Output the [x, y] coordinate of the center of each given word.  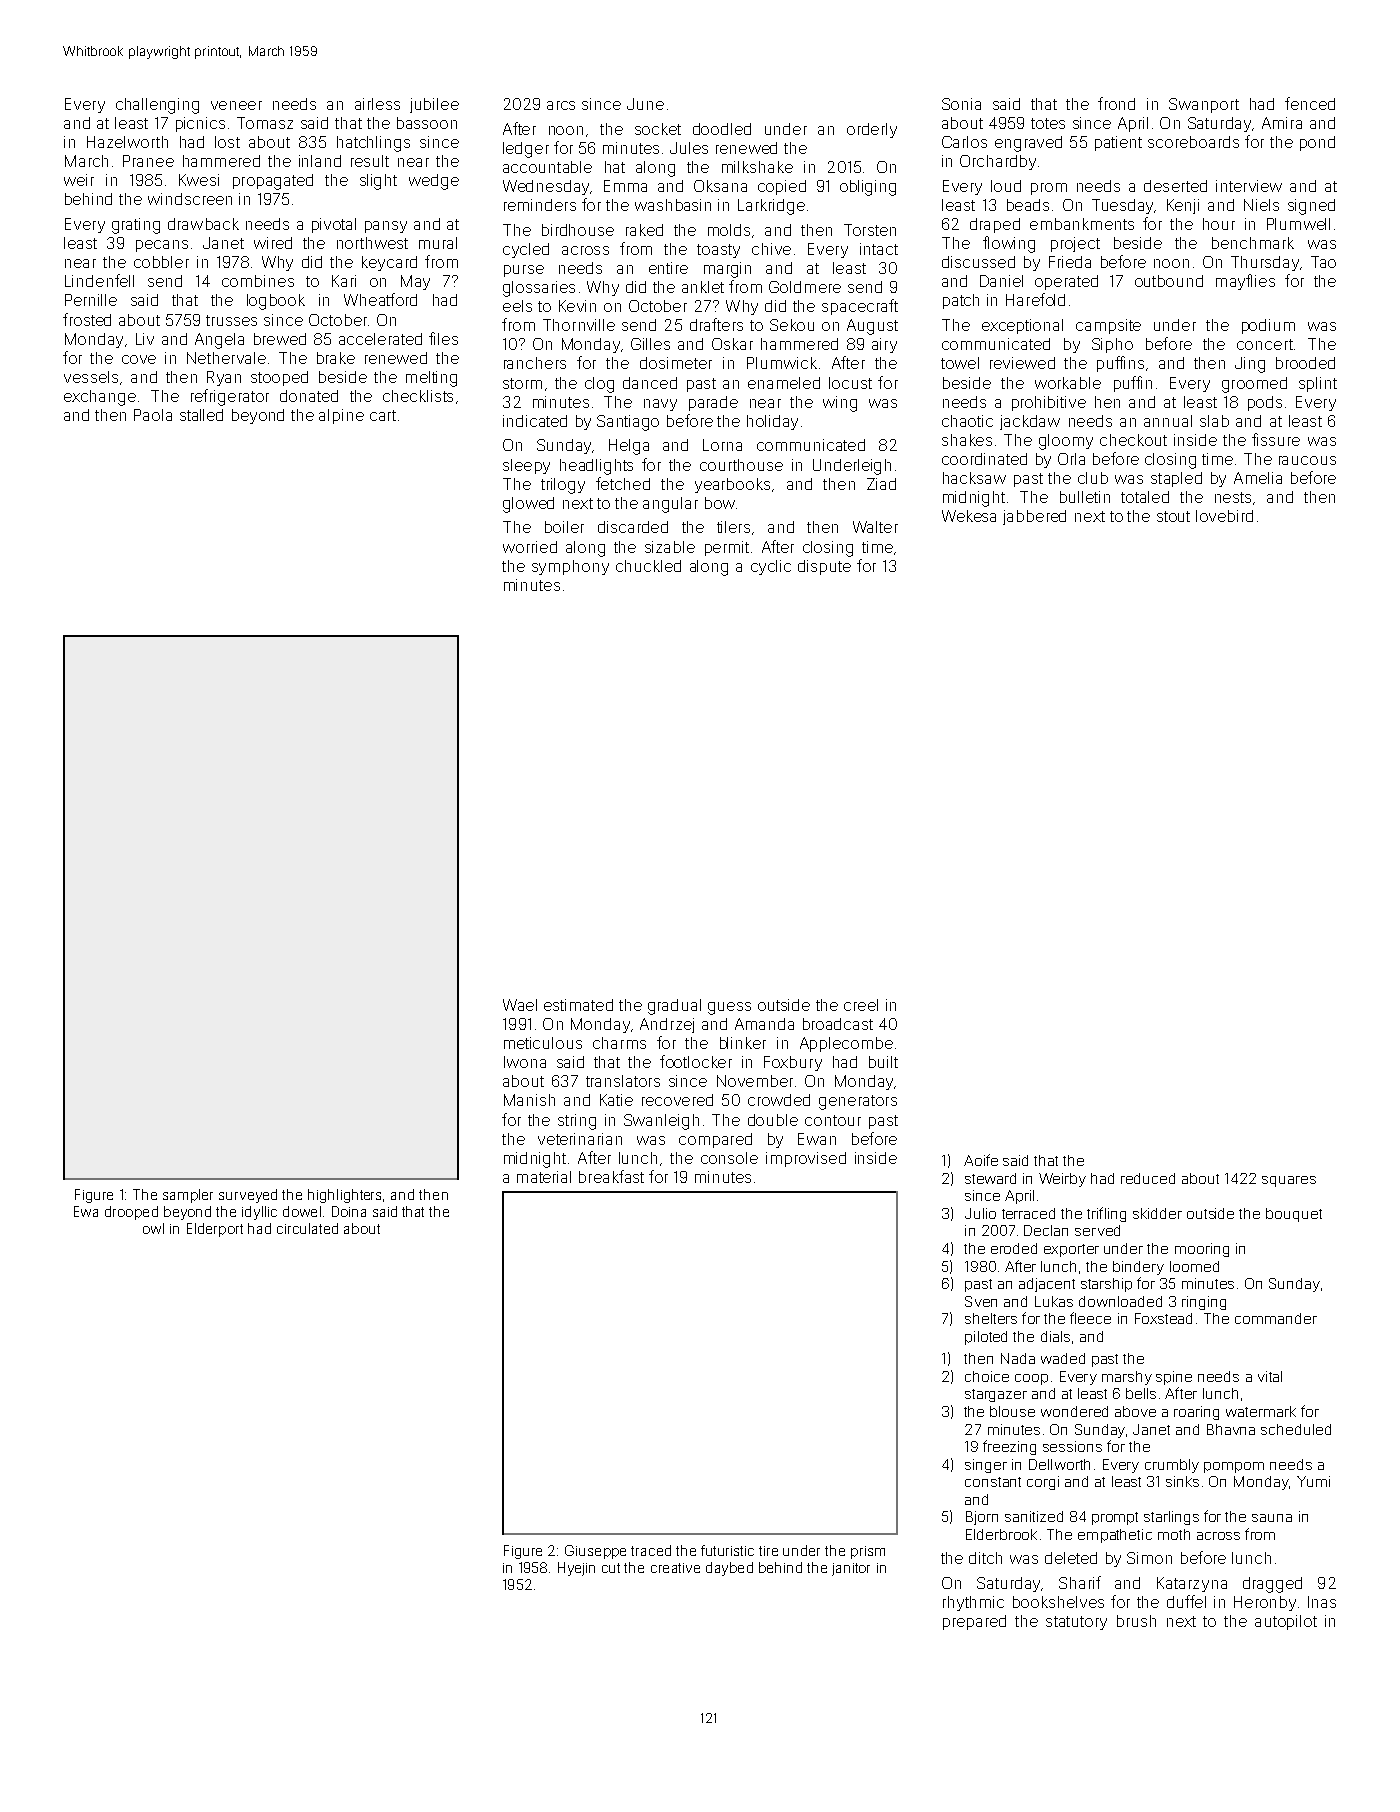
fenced [1310, 103]
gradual [674, 1007]
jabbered [1034, 517]
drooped [131, 1213]
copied [782, 187]
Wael [520, 1005]
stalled [201, 415]
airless [377, 104]
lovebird [1224, 516]
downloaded [1120, 1301]
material [544, 1177]
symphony [570, 567]
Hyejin [576, 1569]
